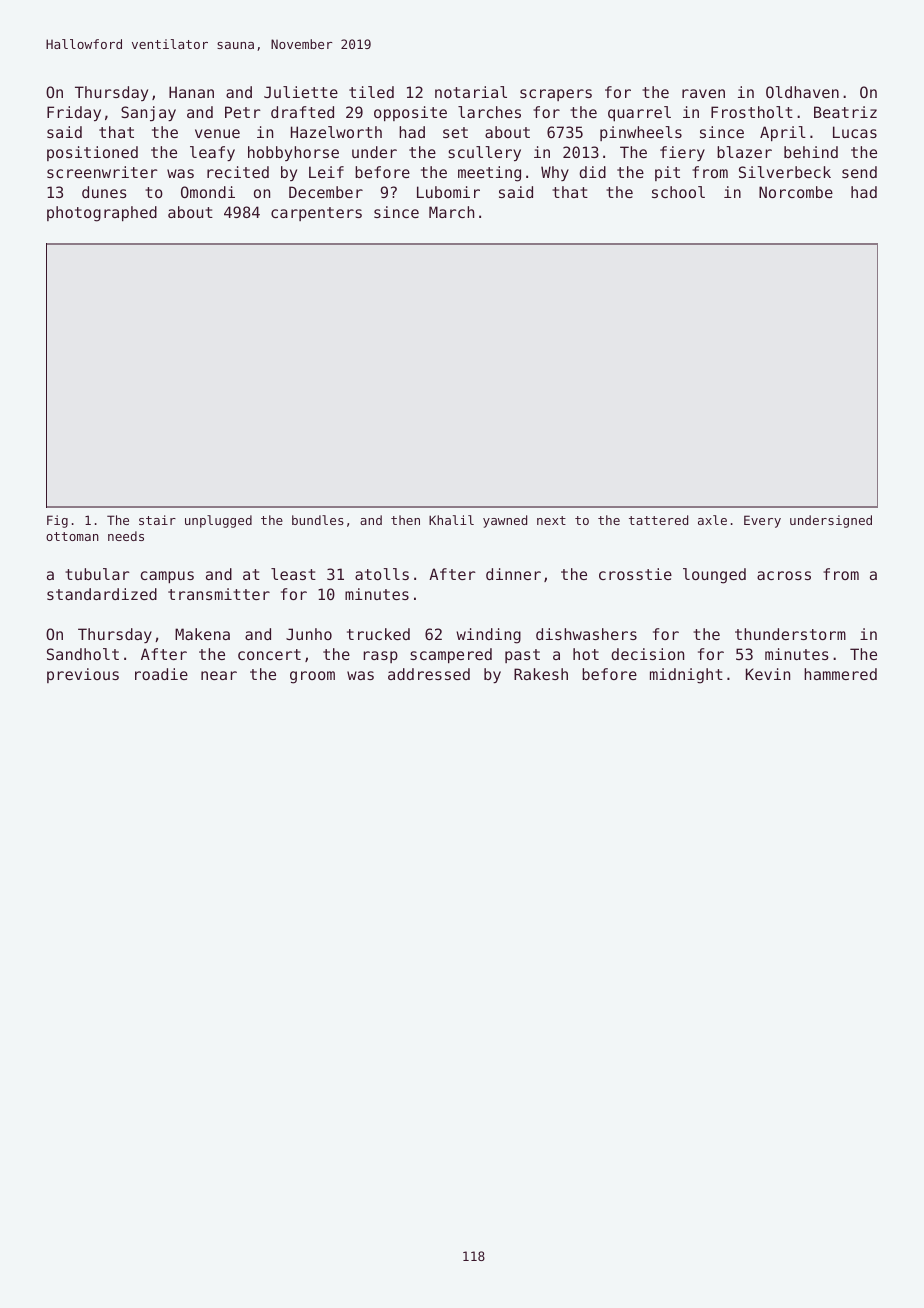 Image resolution: width=924 pixels, height=1308 pixels. Describe the element at coordinates (102, 214) in the document. I see `photographed` at that location.
